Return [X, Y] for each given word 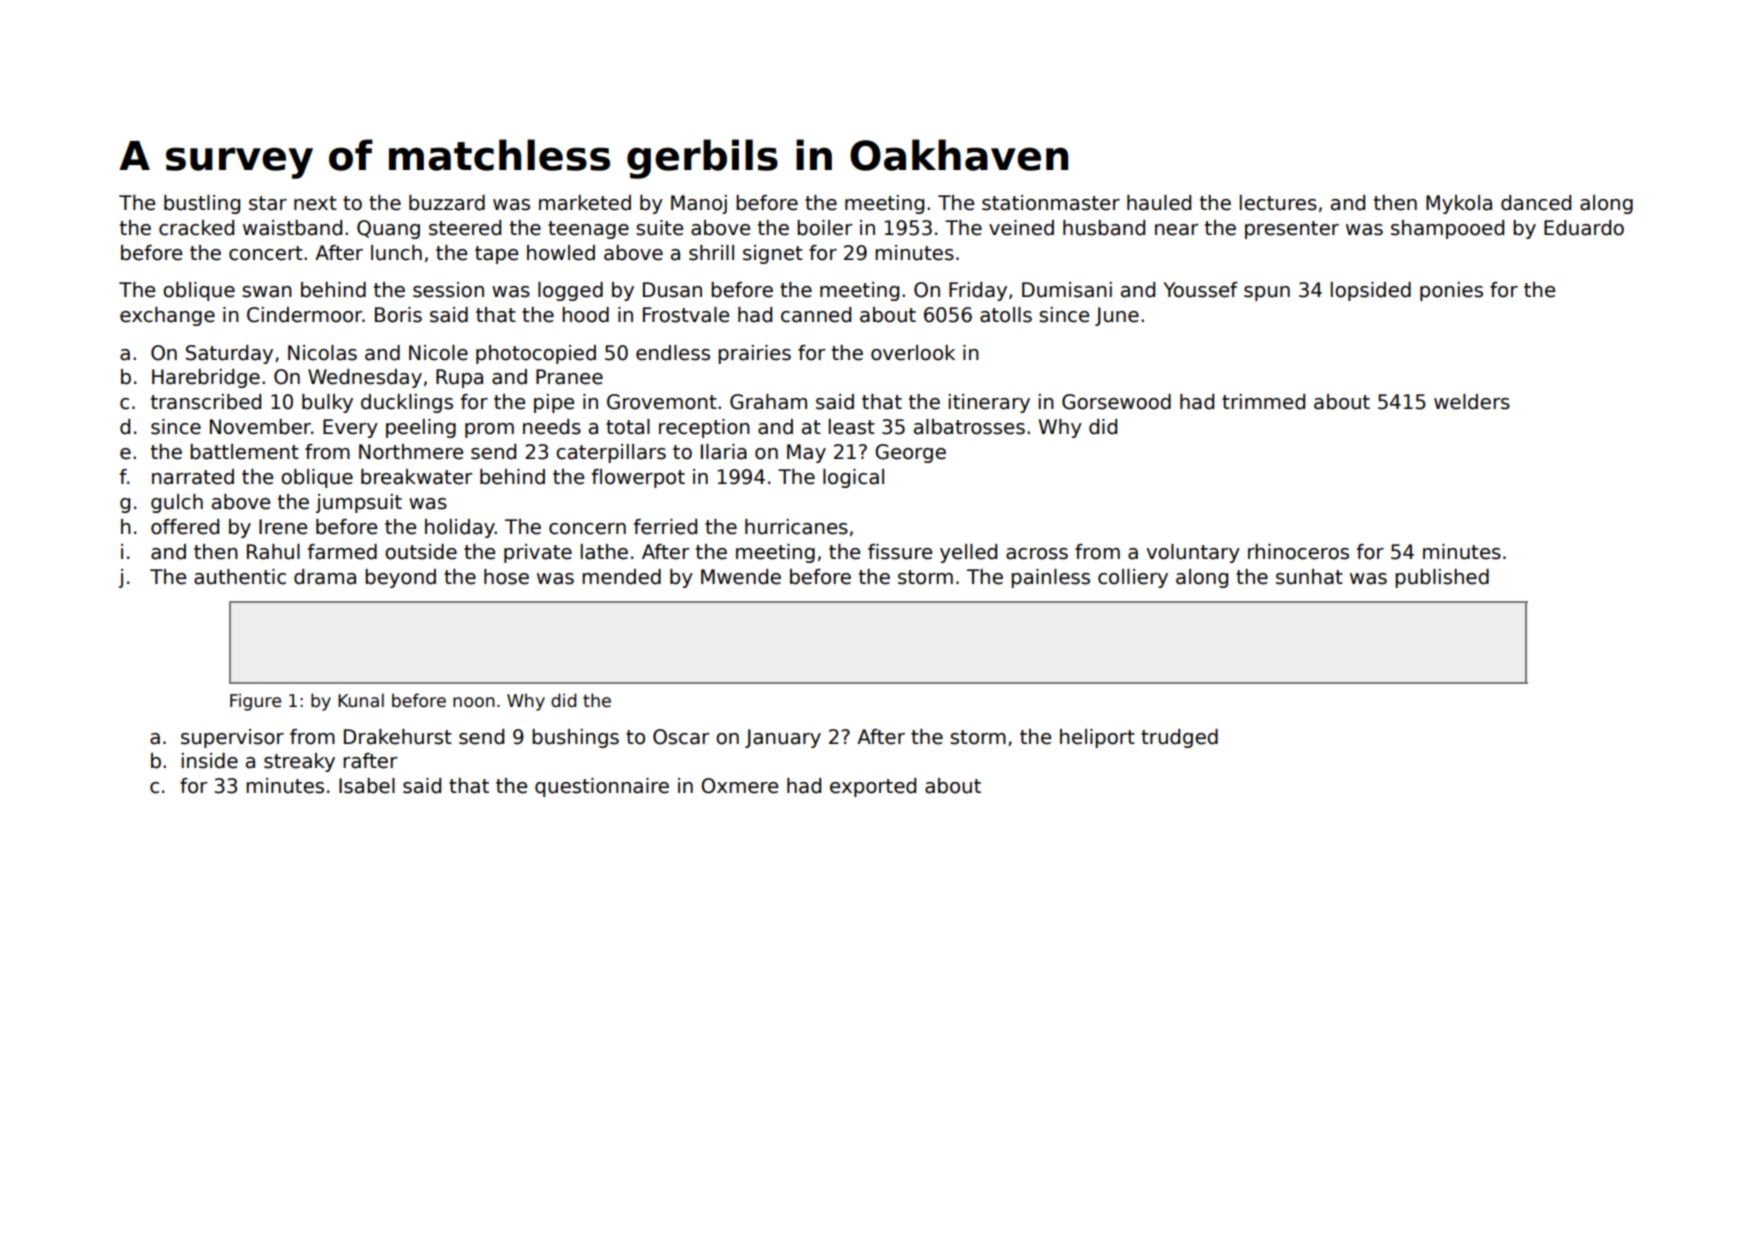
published [1442, 578]
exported [873, 787]
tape [496, 255]
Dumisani [1067, 290]
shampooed [1447, 229]
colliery [1133, 578]
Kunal [361, 700]
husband [1104, 228]
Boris [398, 315]
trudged [1179, 738]
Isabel [367, 786]
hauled [1159, 203]
